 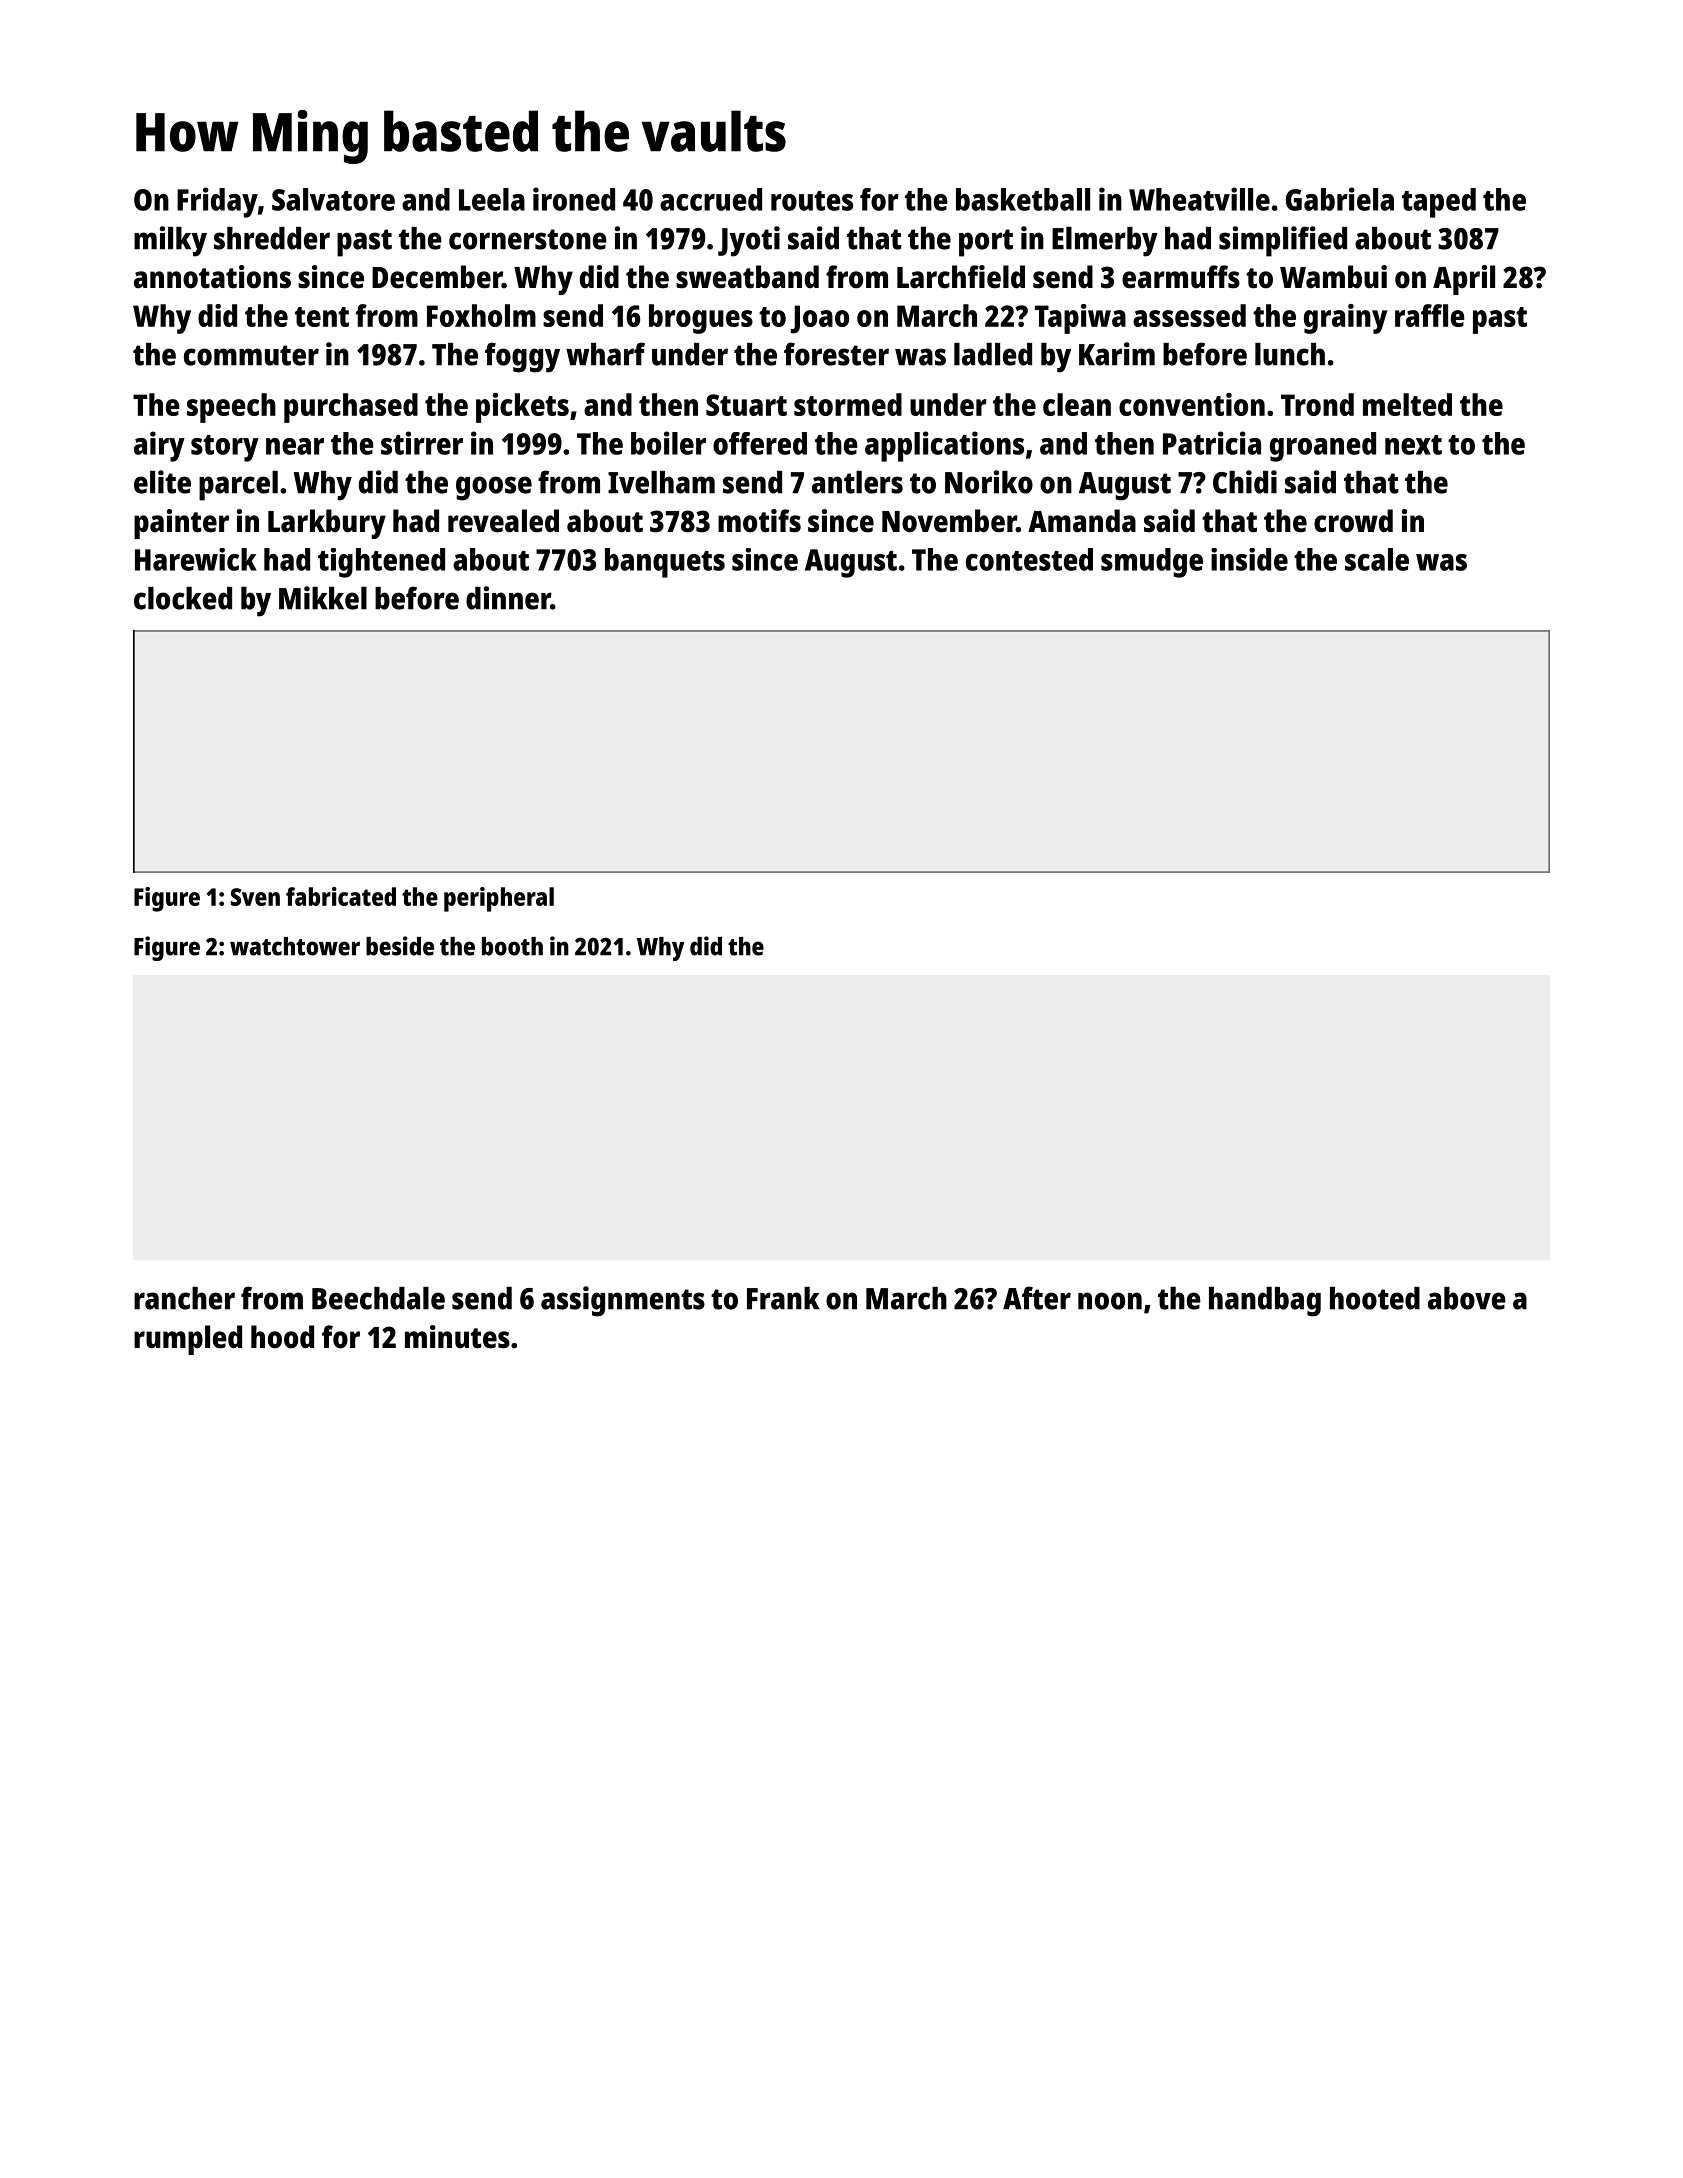 I want to click on hooted, so click(x=1375, y=1298).
